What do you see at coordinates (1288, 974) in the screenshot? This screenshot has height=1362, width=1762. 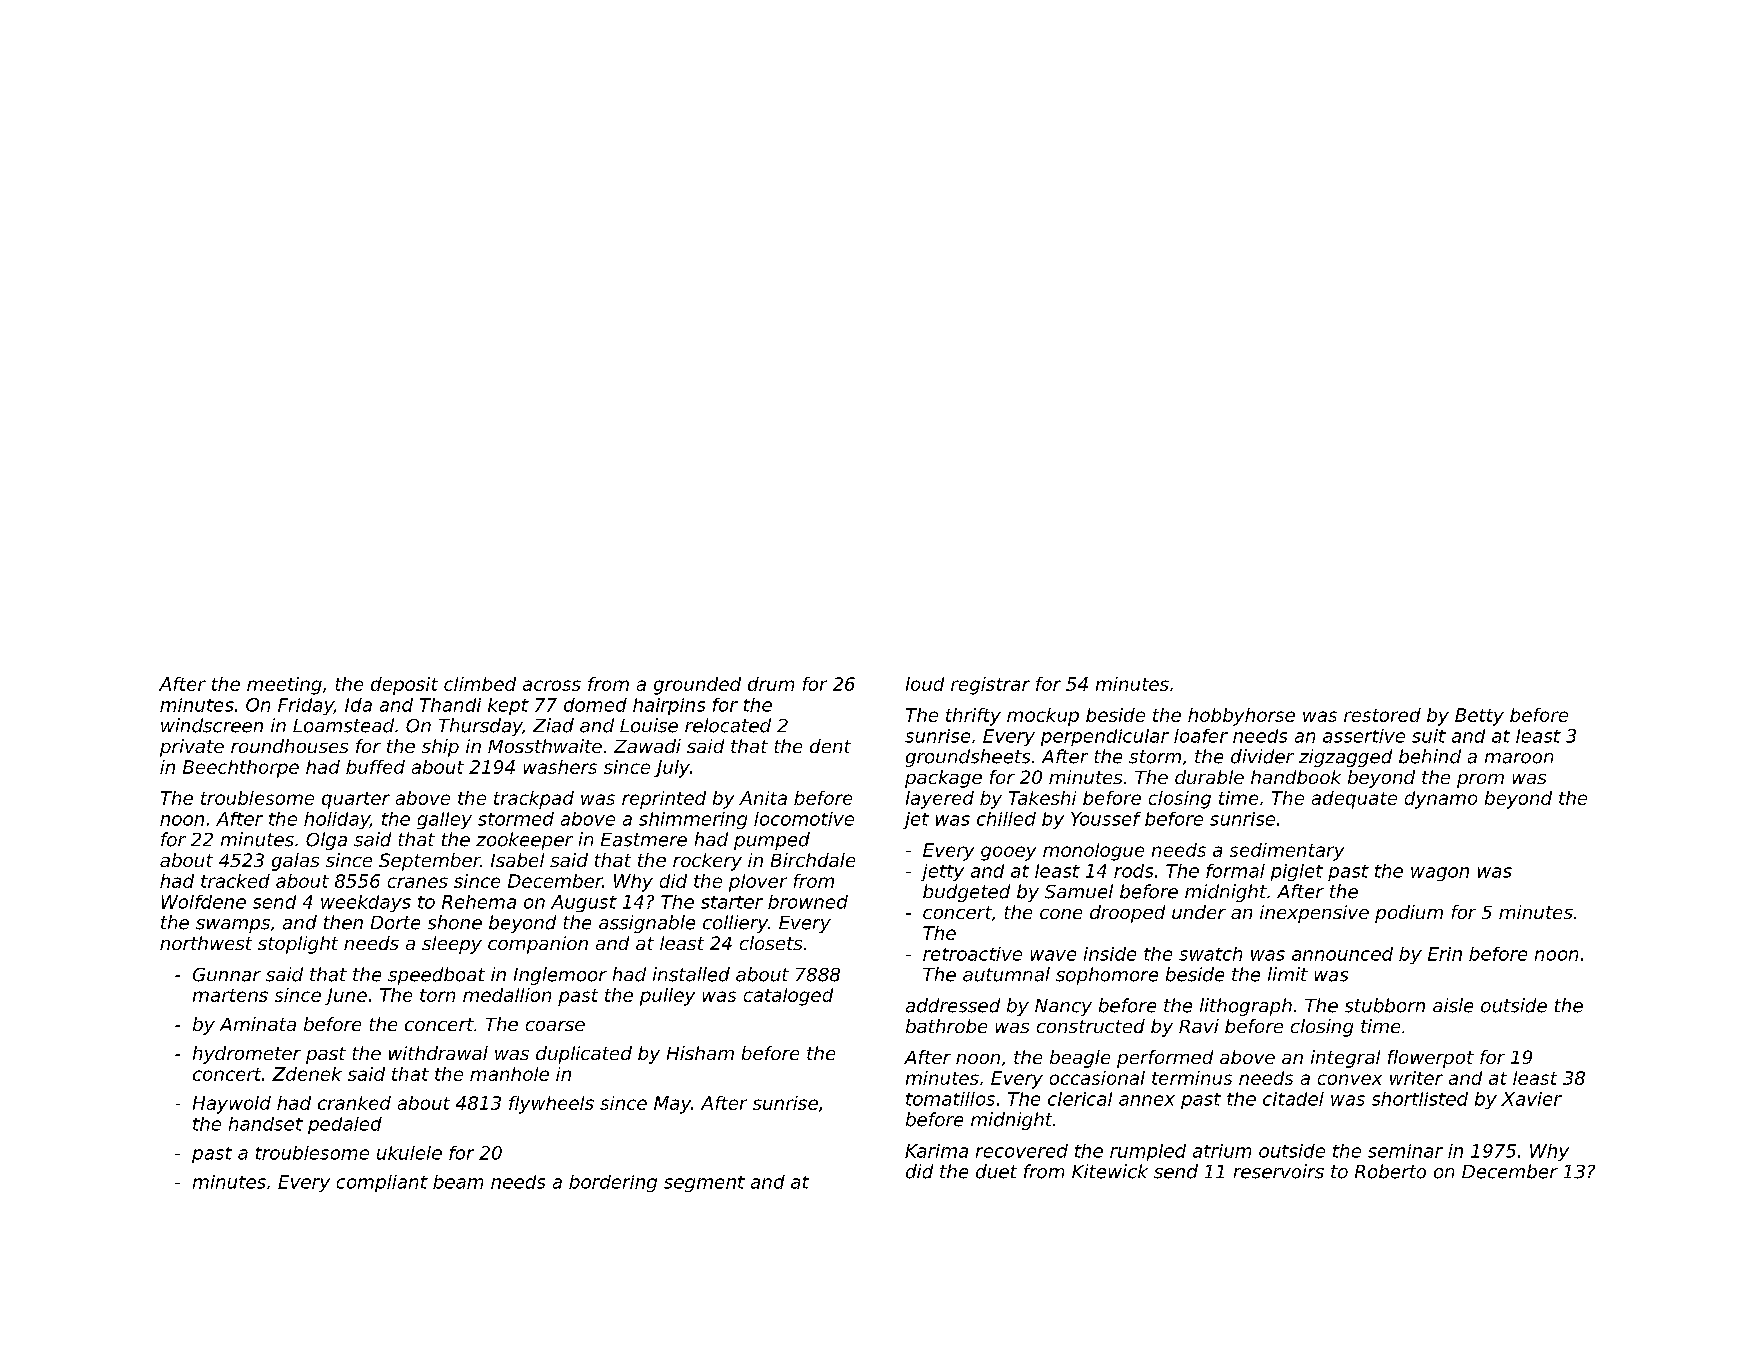 I see `limit` at bounding box center [1288, 974].
